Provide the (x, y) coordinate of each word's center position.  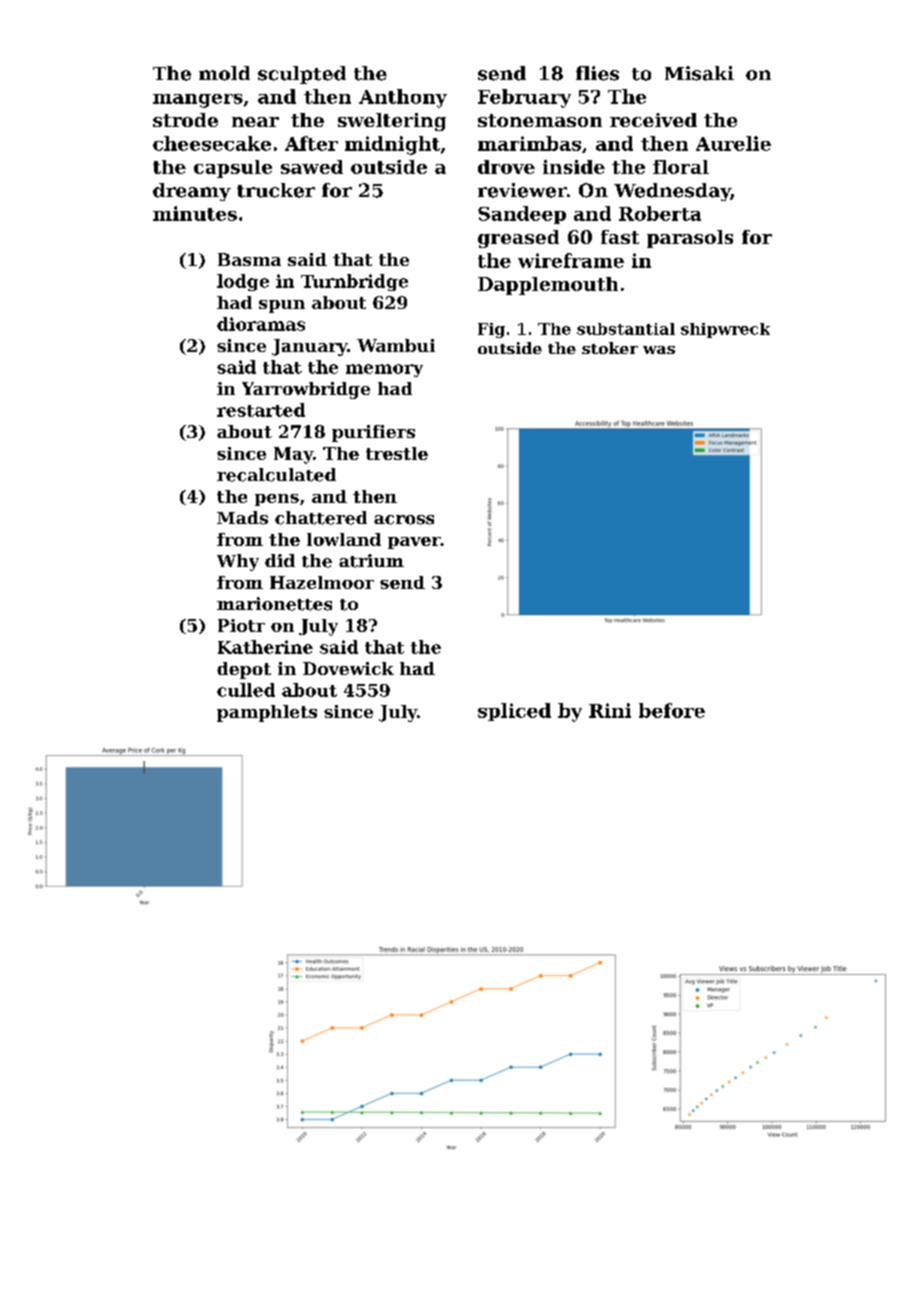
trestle (397, 453)
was (659, 350)
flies (597, 73)
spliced (514, 712)
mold (224, 73)
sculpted (302, 75)
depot (244, 670)
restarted (261, 410)
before (672, 710)
